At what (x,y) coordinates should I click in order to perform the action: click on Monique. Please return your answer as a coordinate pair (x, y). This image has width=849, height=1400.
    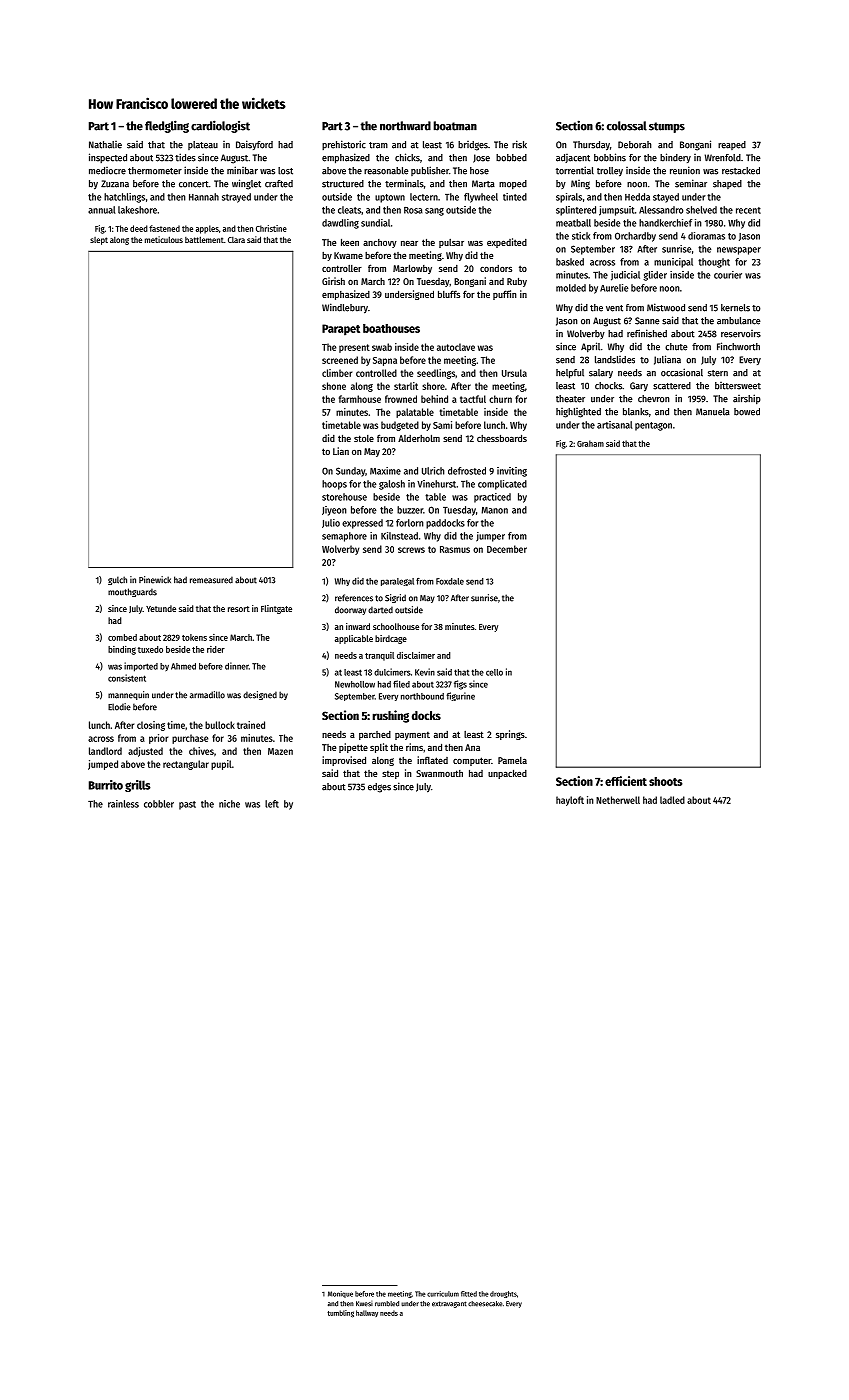
    Looking at the image, I should click on (340, 1294).
